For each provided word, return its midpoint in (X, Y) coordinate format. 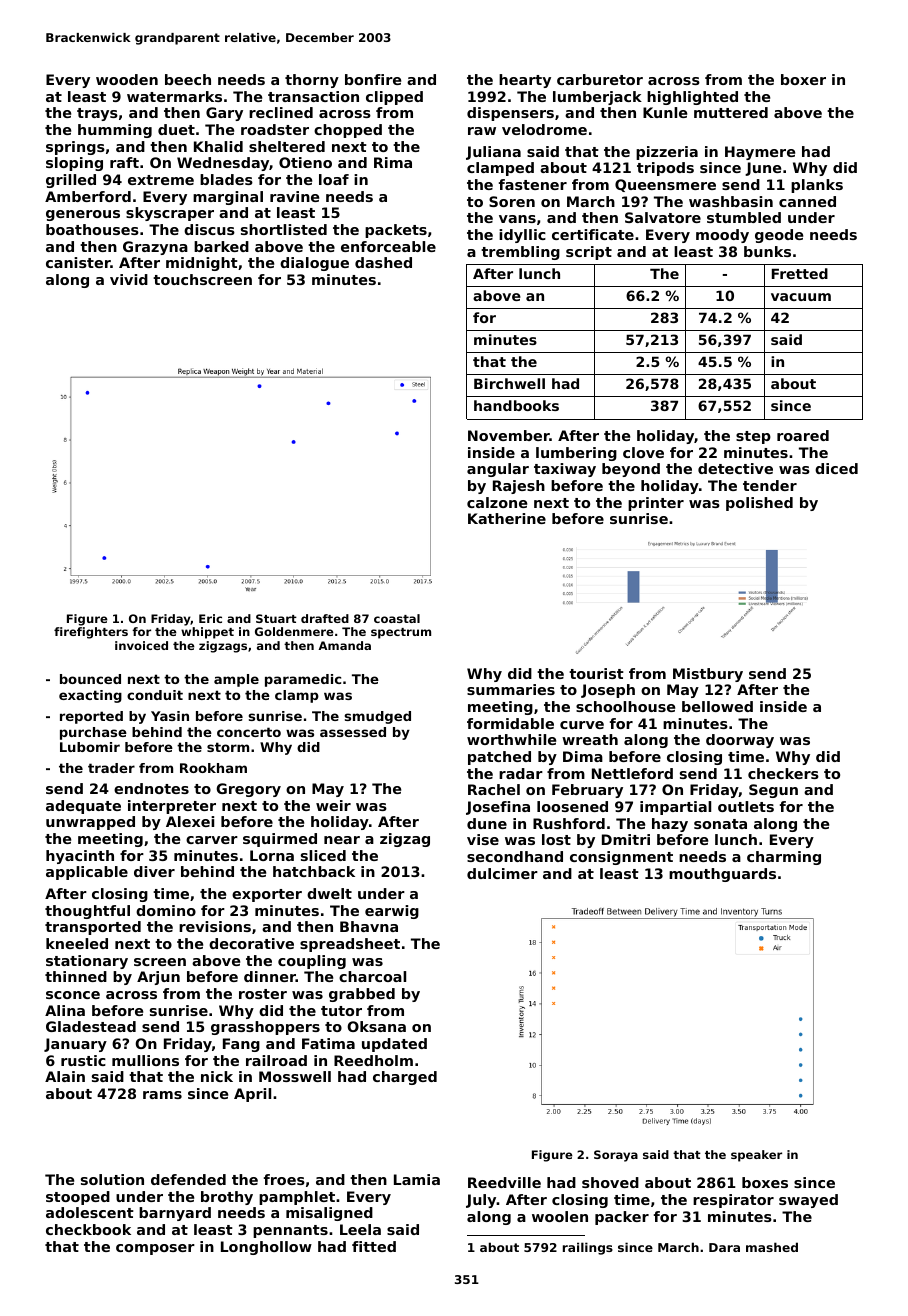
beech (188, 79)
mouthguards (722, 875)
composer (155, 1249)
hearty (525, 81)
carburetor (600, 79)
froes (284, 1179)
